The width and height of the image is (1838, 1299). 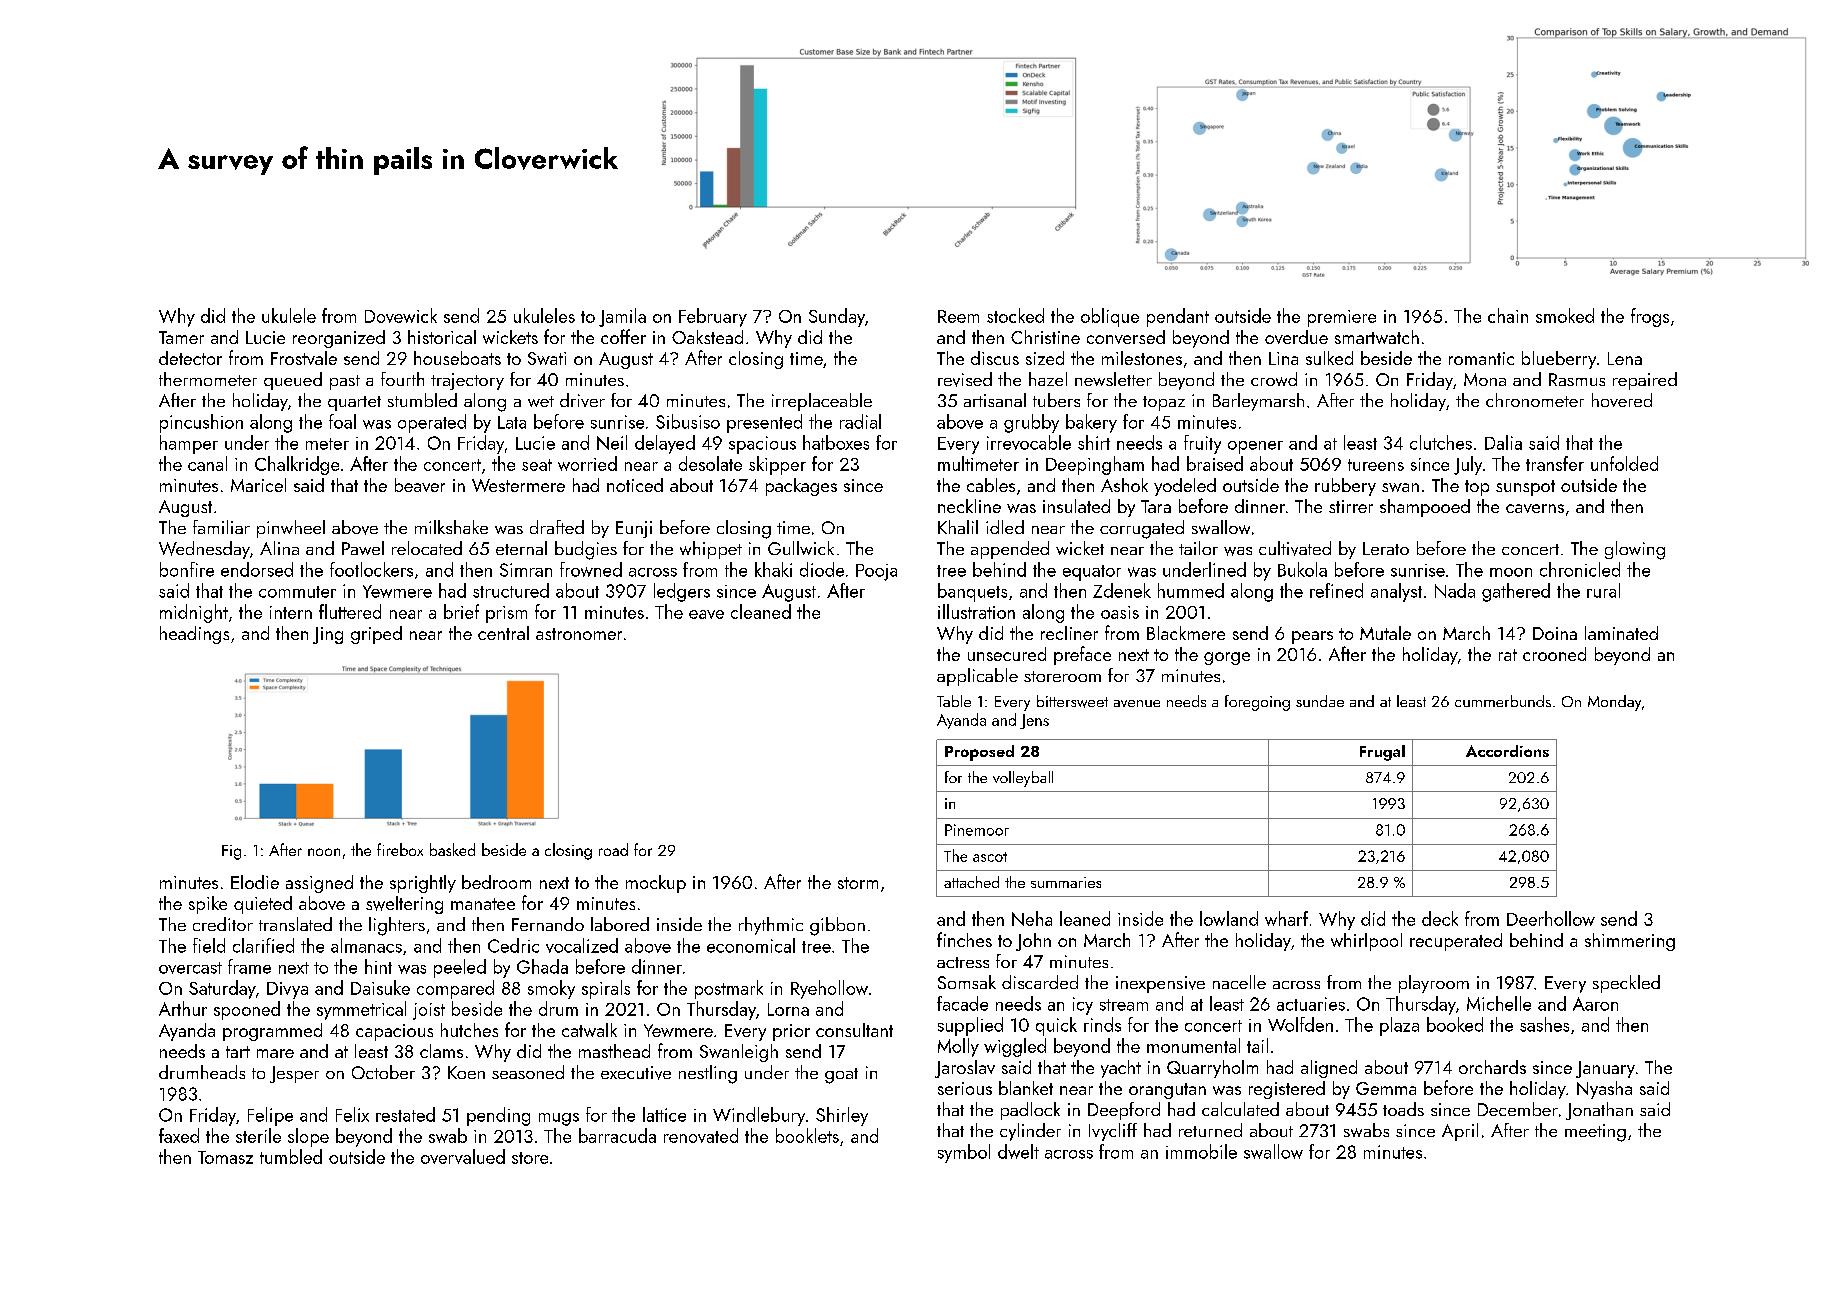 I want to click on symbol, so click(x=964, y=1153).
